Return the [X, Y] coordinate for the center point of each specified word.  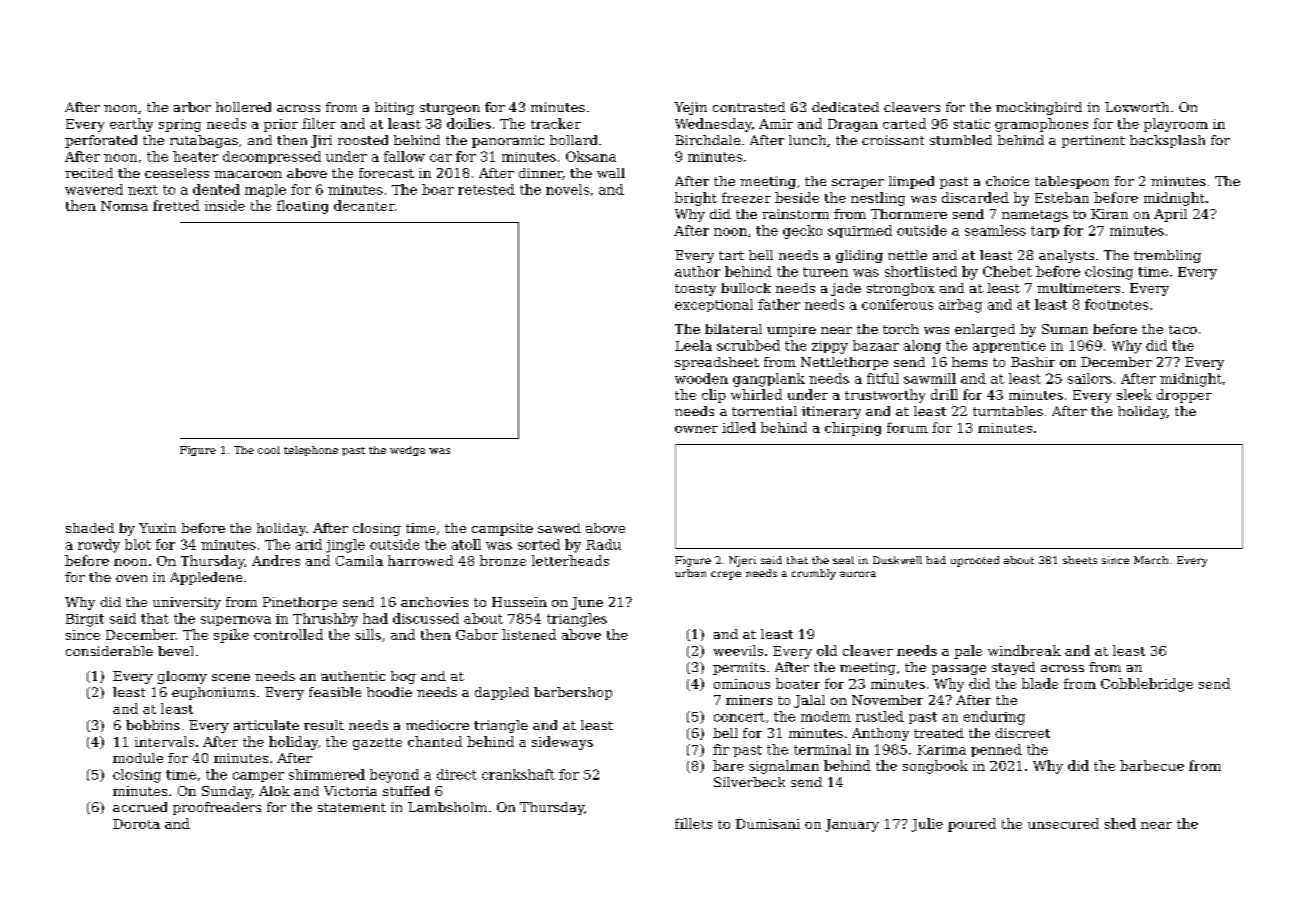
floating [302, 207]
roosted [363, 140]
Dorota [136, 824]
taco [1183, 329]
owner [696, 429]
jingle [345, 546]
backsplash [1167, 141]
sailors [1090, 378]
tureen [825, 272]
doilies [469, 123]
